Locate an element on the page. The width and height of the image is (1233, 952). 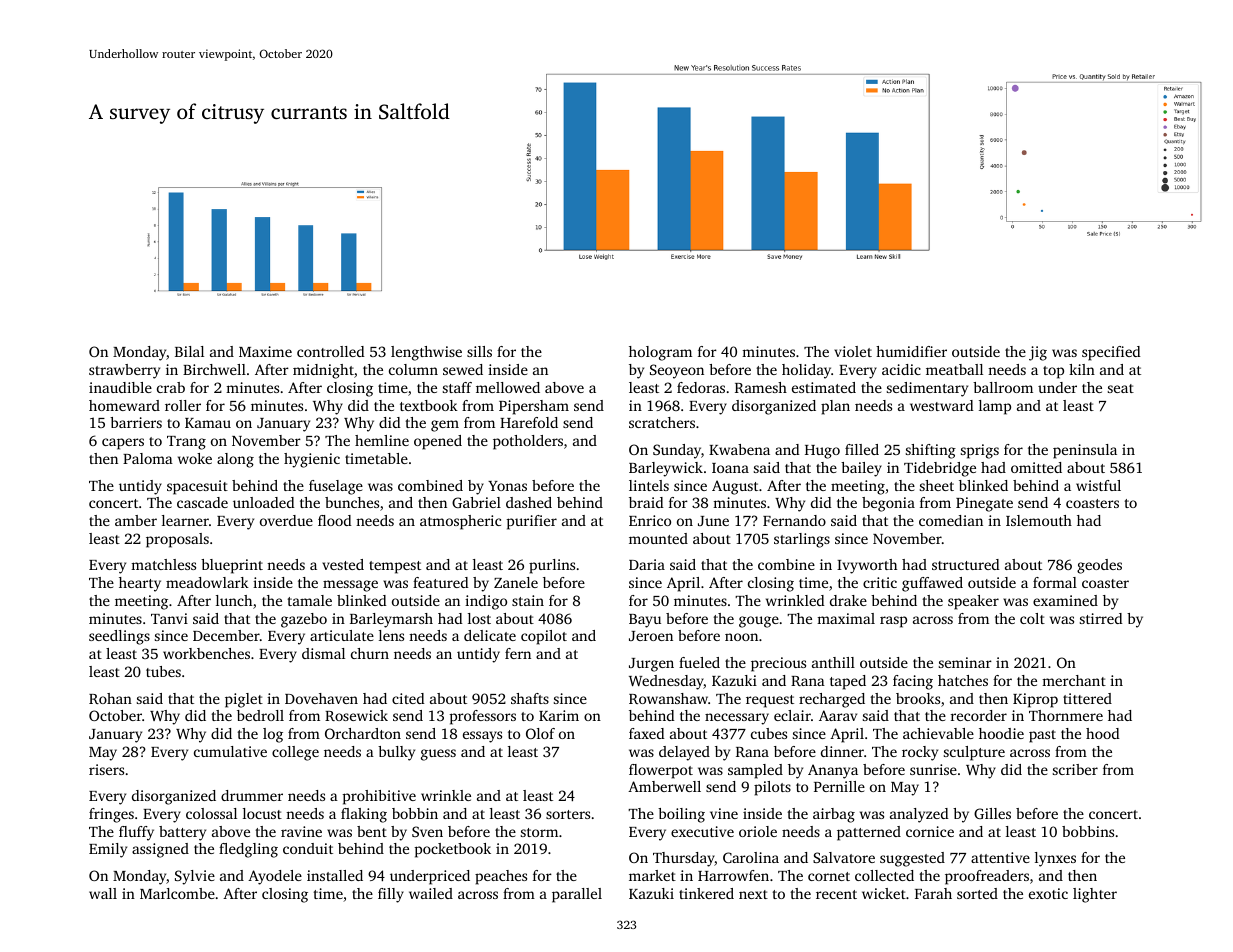
midnight is located at coordinates (323, 371).
